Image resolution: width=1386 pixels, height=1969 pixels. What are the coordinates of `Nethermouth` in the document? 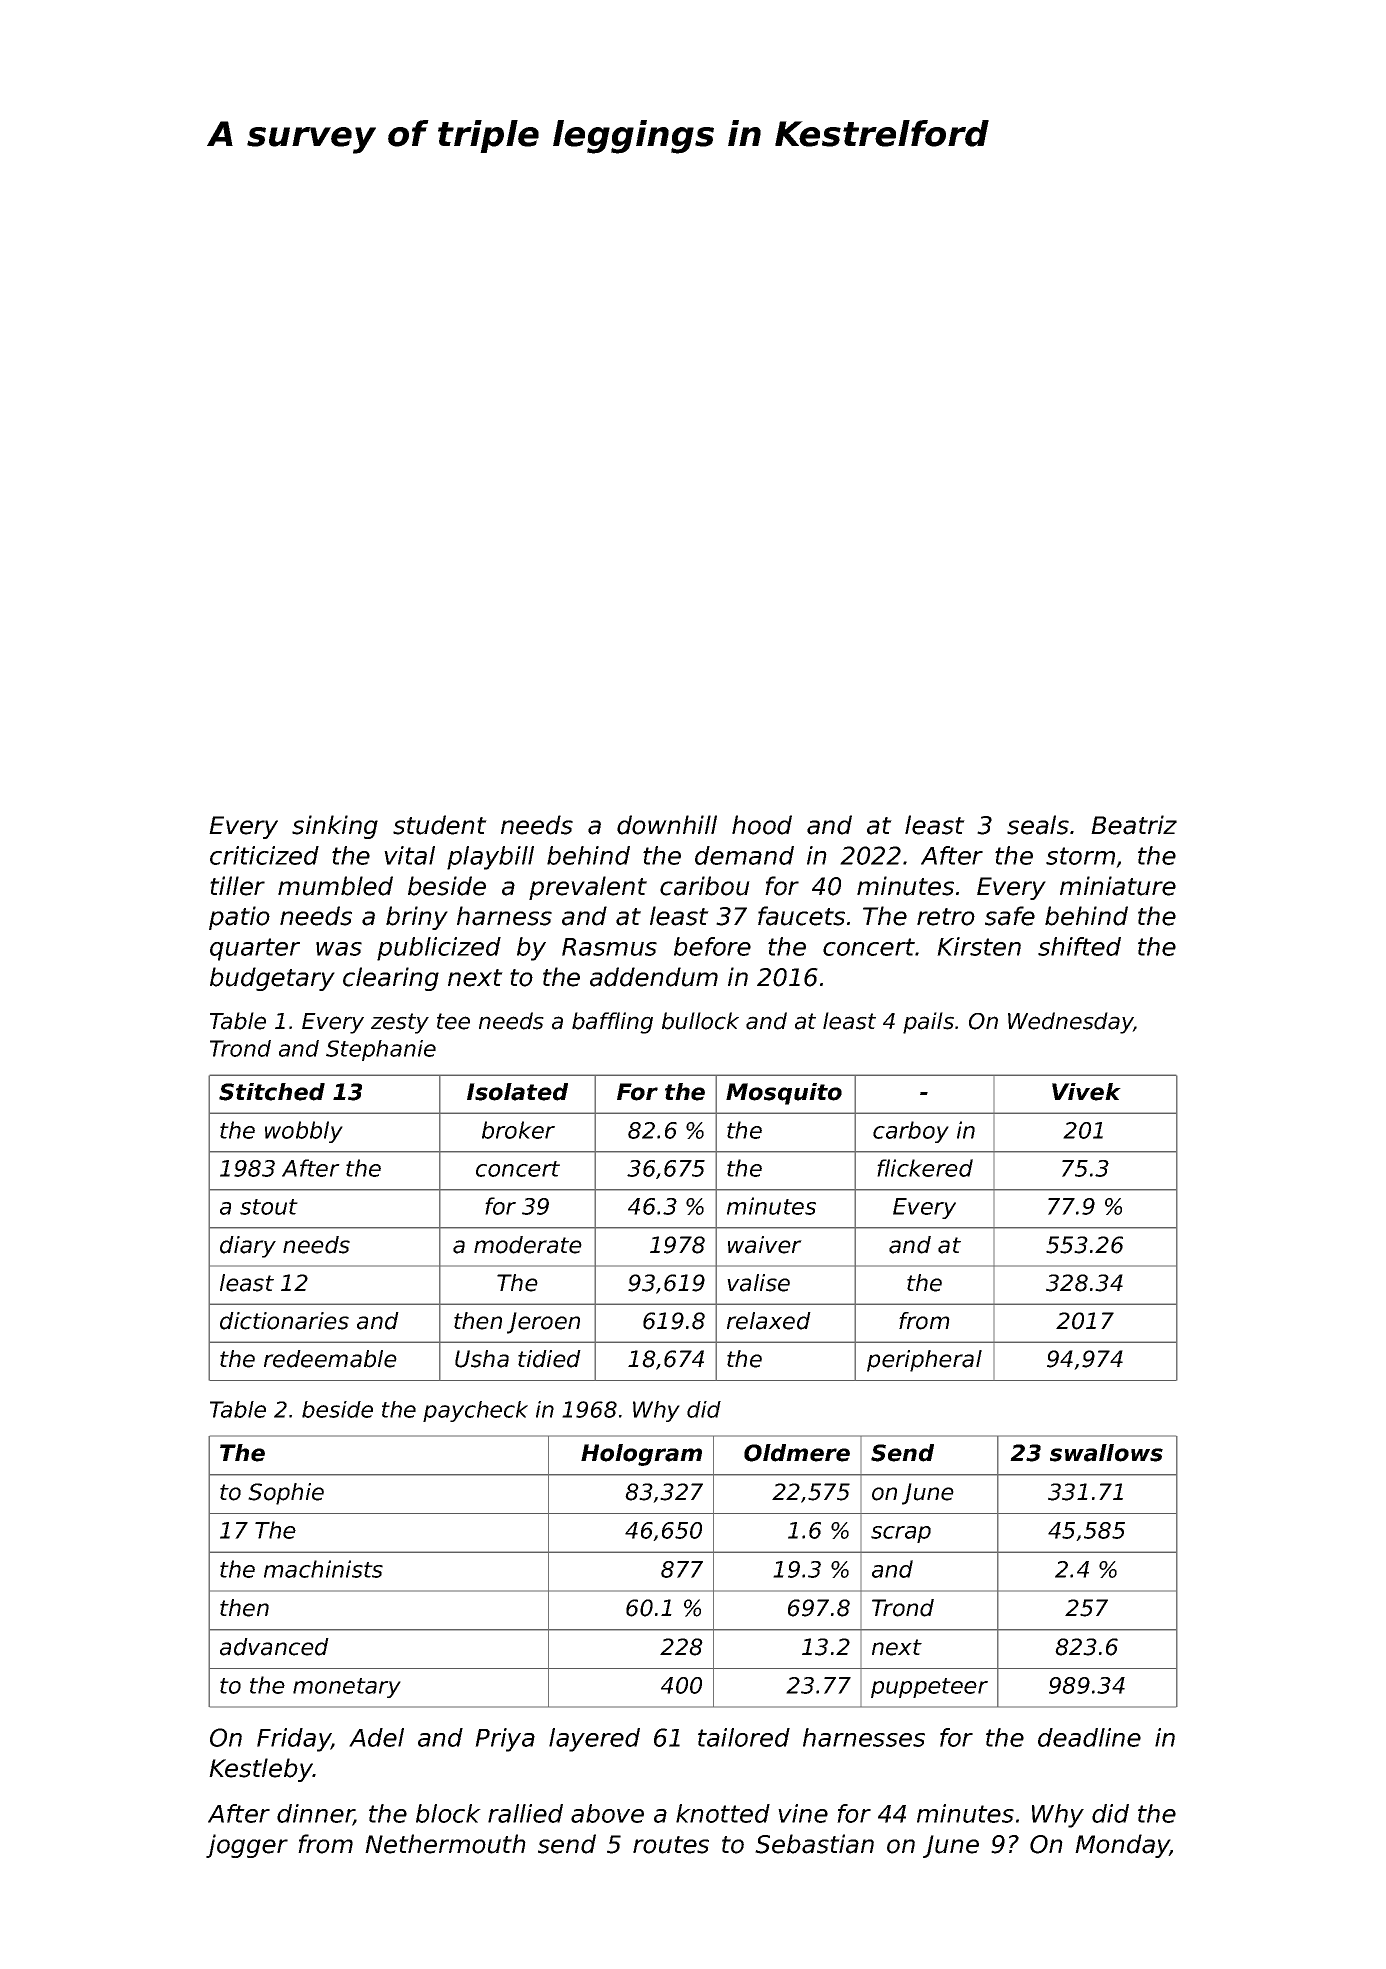 It's located at (445, 1844).
